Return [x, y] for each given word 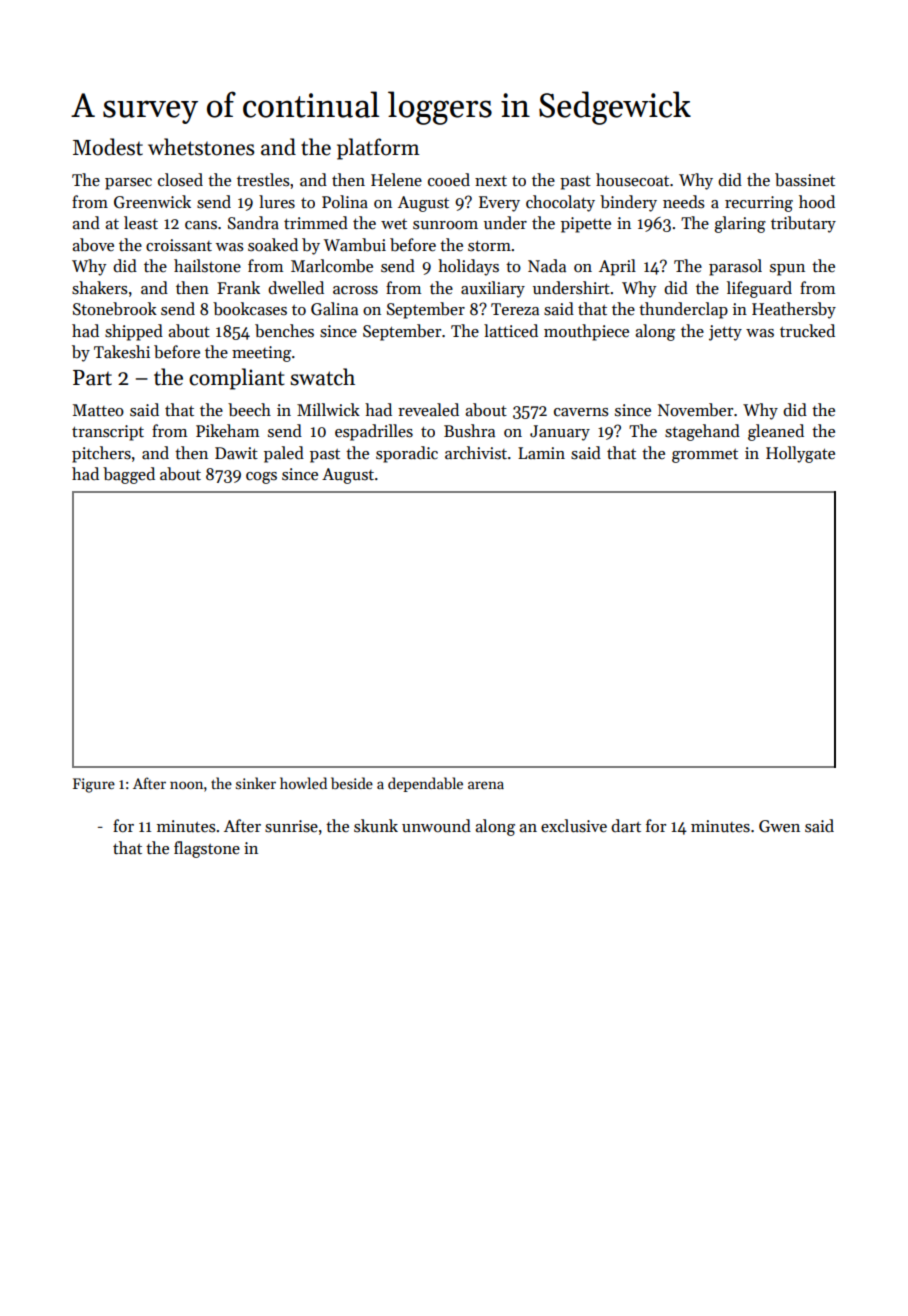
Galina [334, 309]
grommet [705, 456]
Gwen [779, 826]
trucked [807, 331]
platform [378, 149]
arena [486, 785]
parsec [128, 184]
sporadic [407, 454]
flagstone [207, 849]
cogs [261, 478]
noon [186, 785]
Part [92, 378]
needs [684, 202]
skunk [376, 826]
